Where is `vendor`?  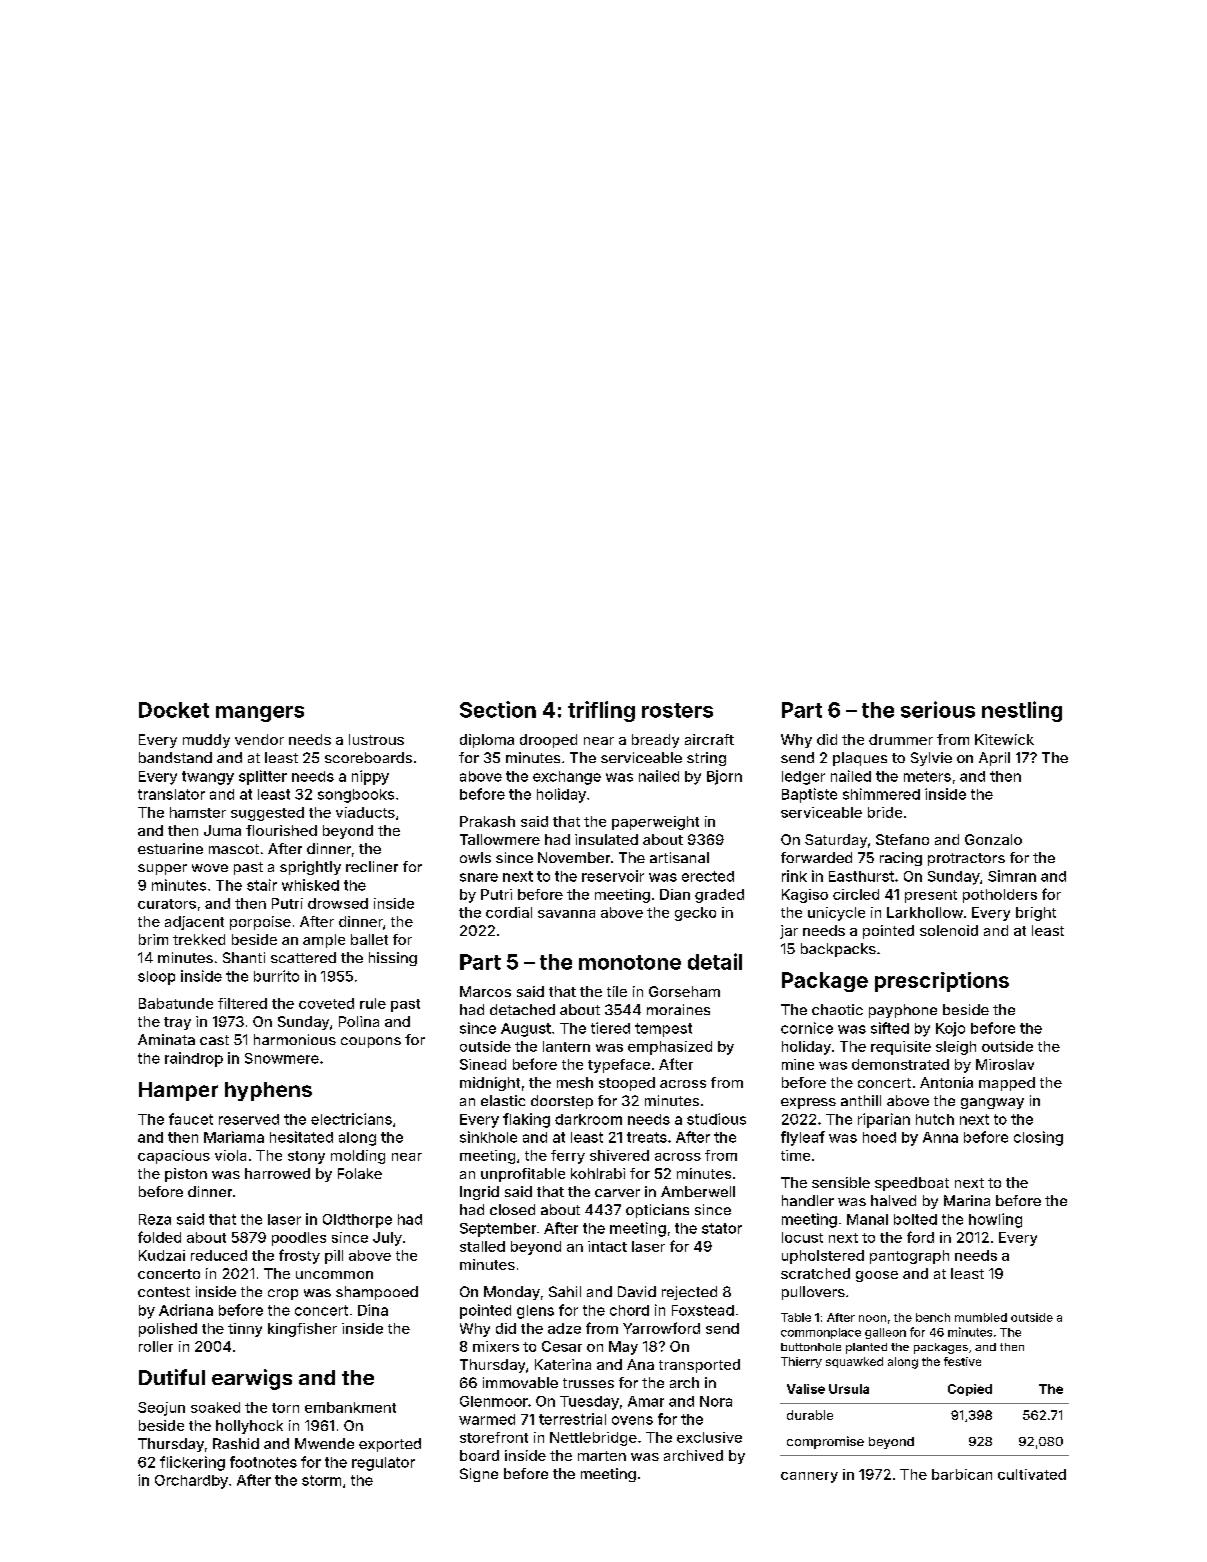 vendor is located at coordinates (259, 739).
